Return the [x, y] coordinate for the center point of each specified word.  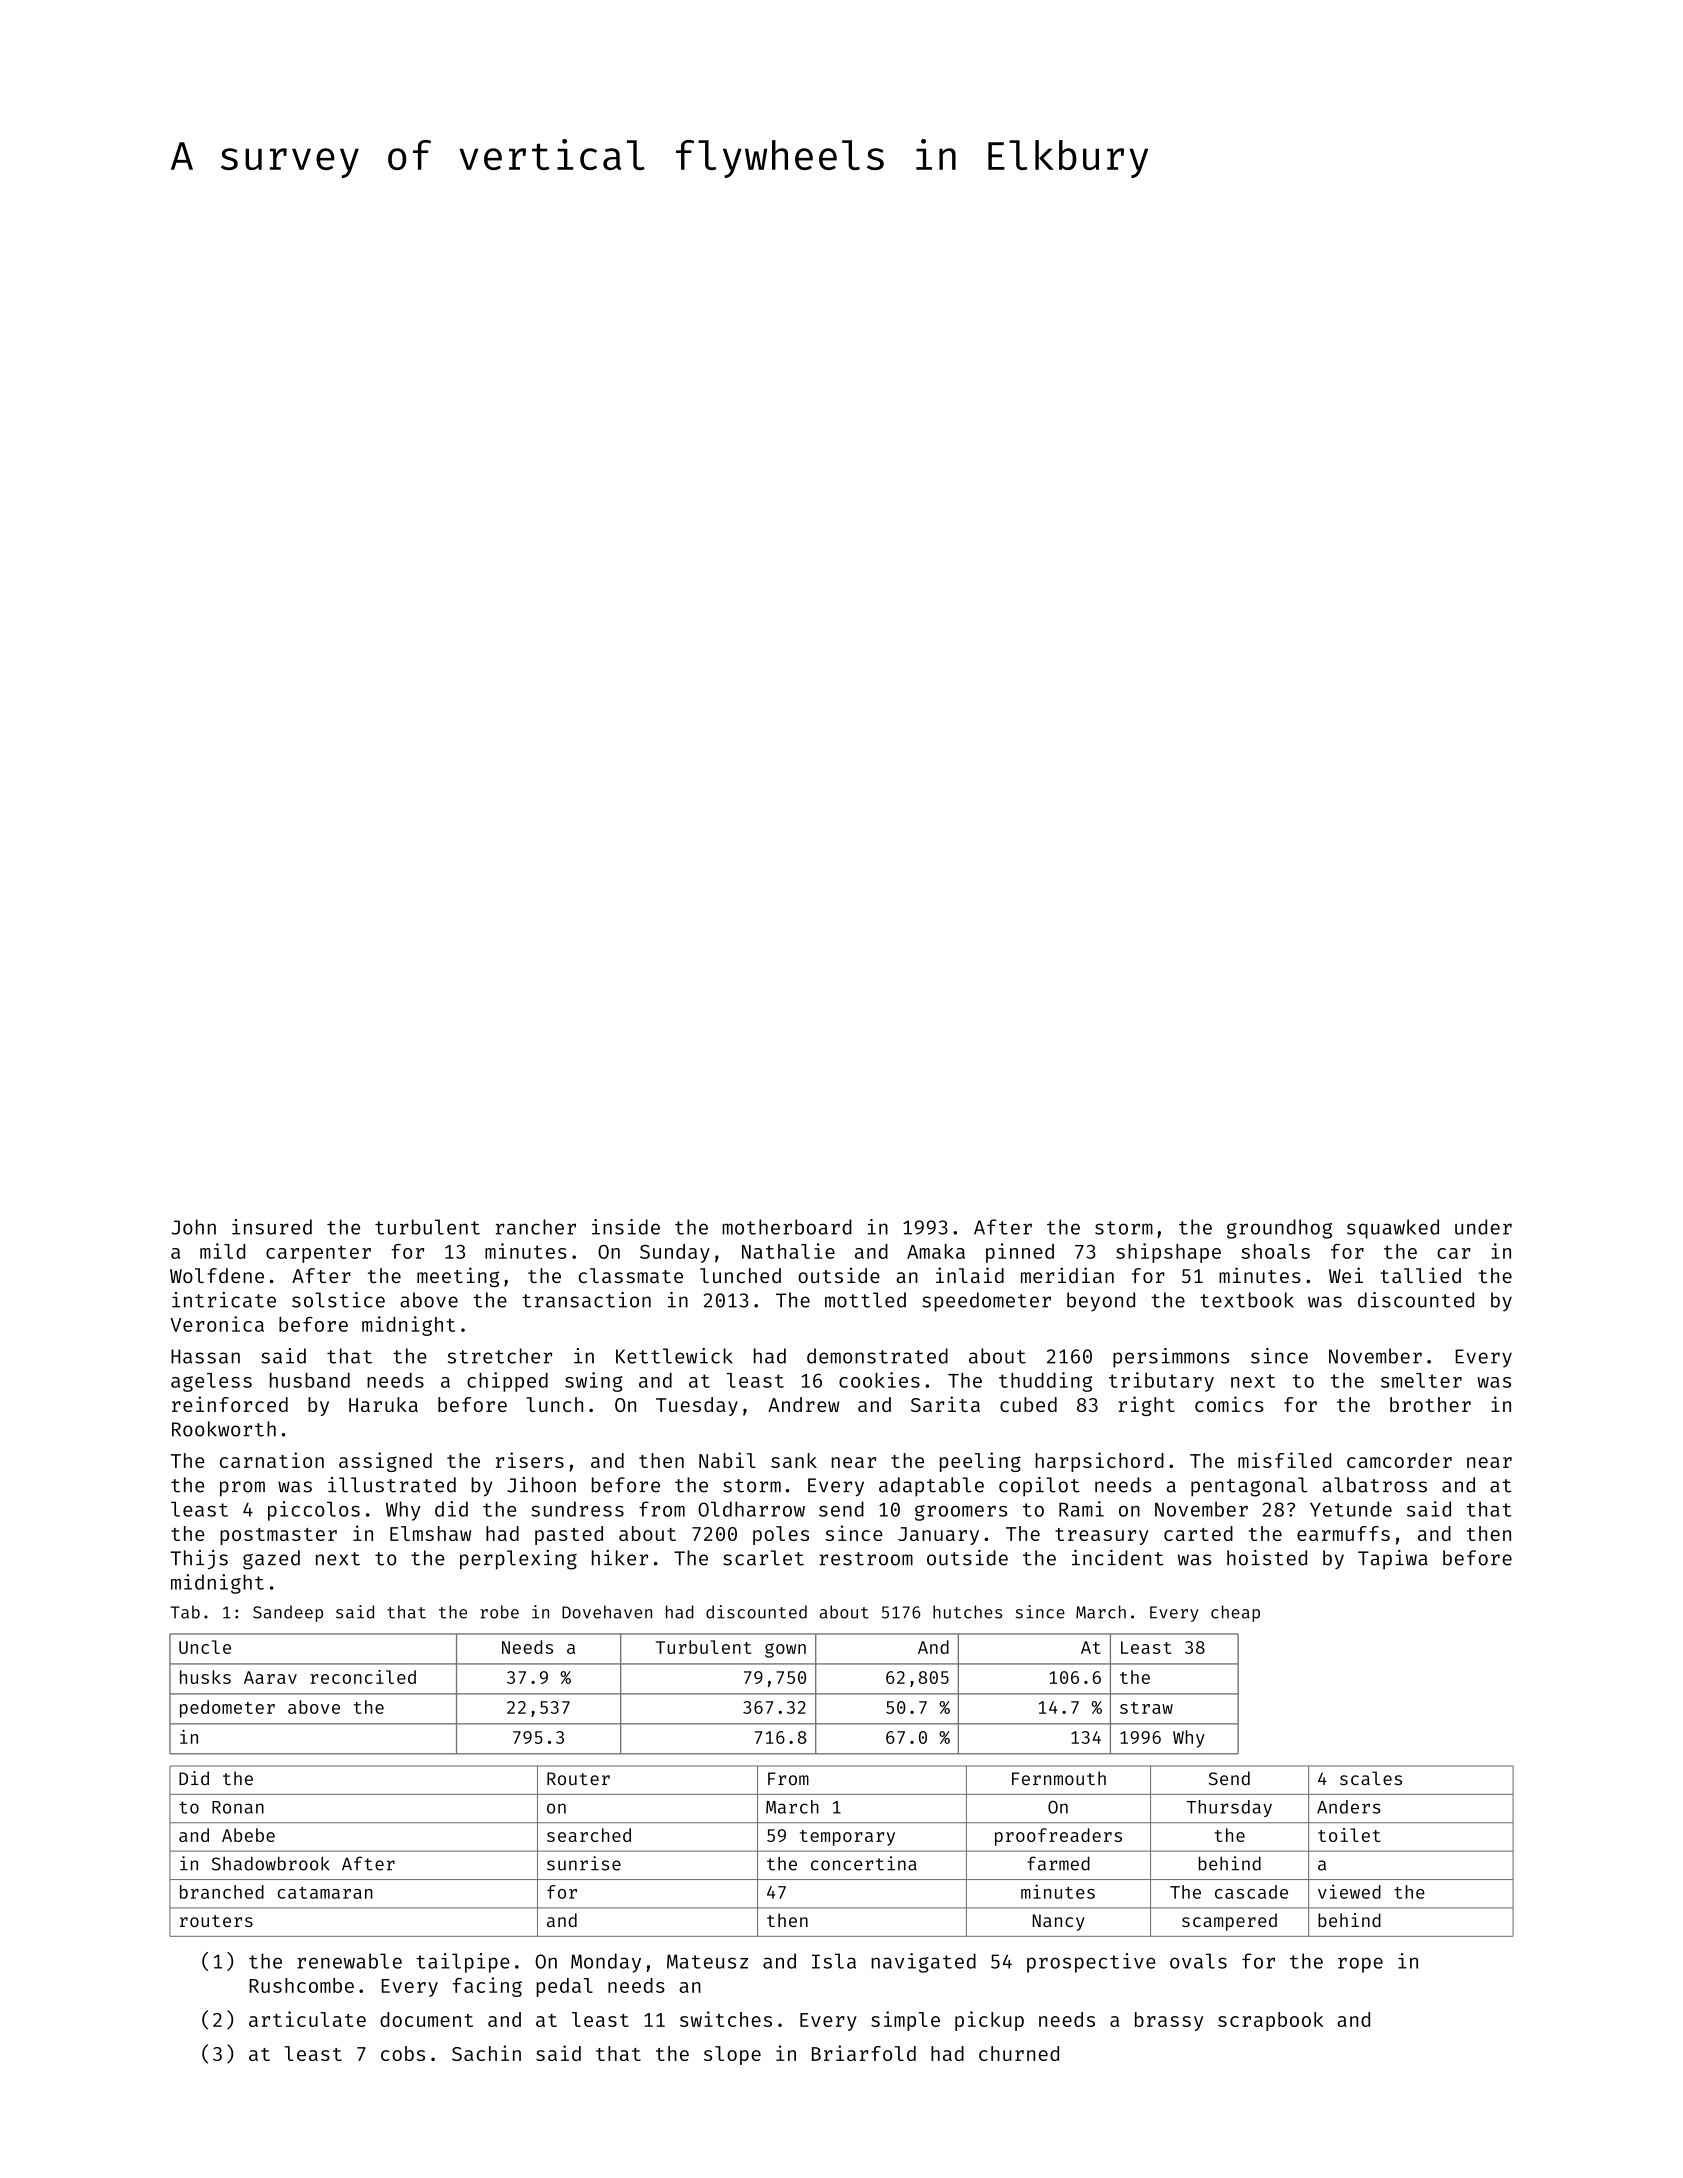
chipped [507, 1382]
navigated [923, 1963]
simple [905, 2021]
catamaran [325, 1893]
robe [499, 1612]
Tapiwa [1393, 1560]
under [1483, 1227]
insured [272, 1227]
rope [1360, 1965]
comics [1229, 1404]
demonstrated [877, 1356]
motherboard [787, 1227]
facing [487, 1987]
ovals [1198, 1961]
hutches [967, 1612]
